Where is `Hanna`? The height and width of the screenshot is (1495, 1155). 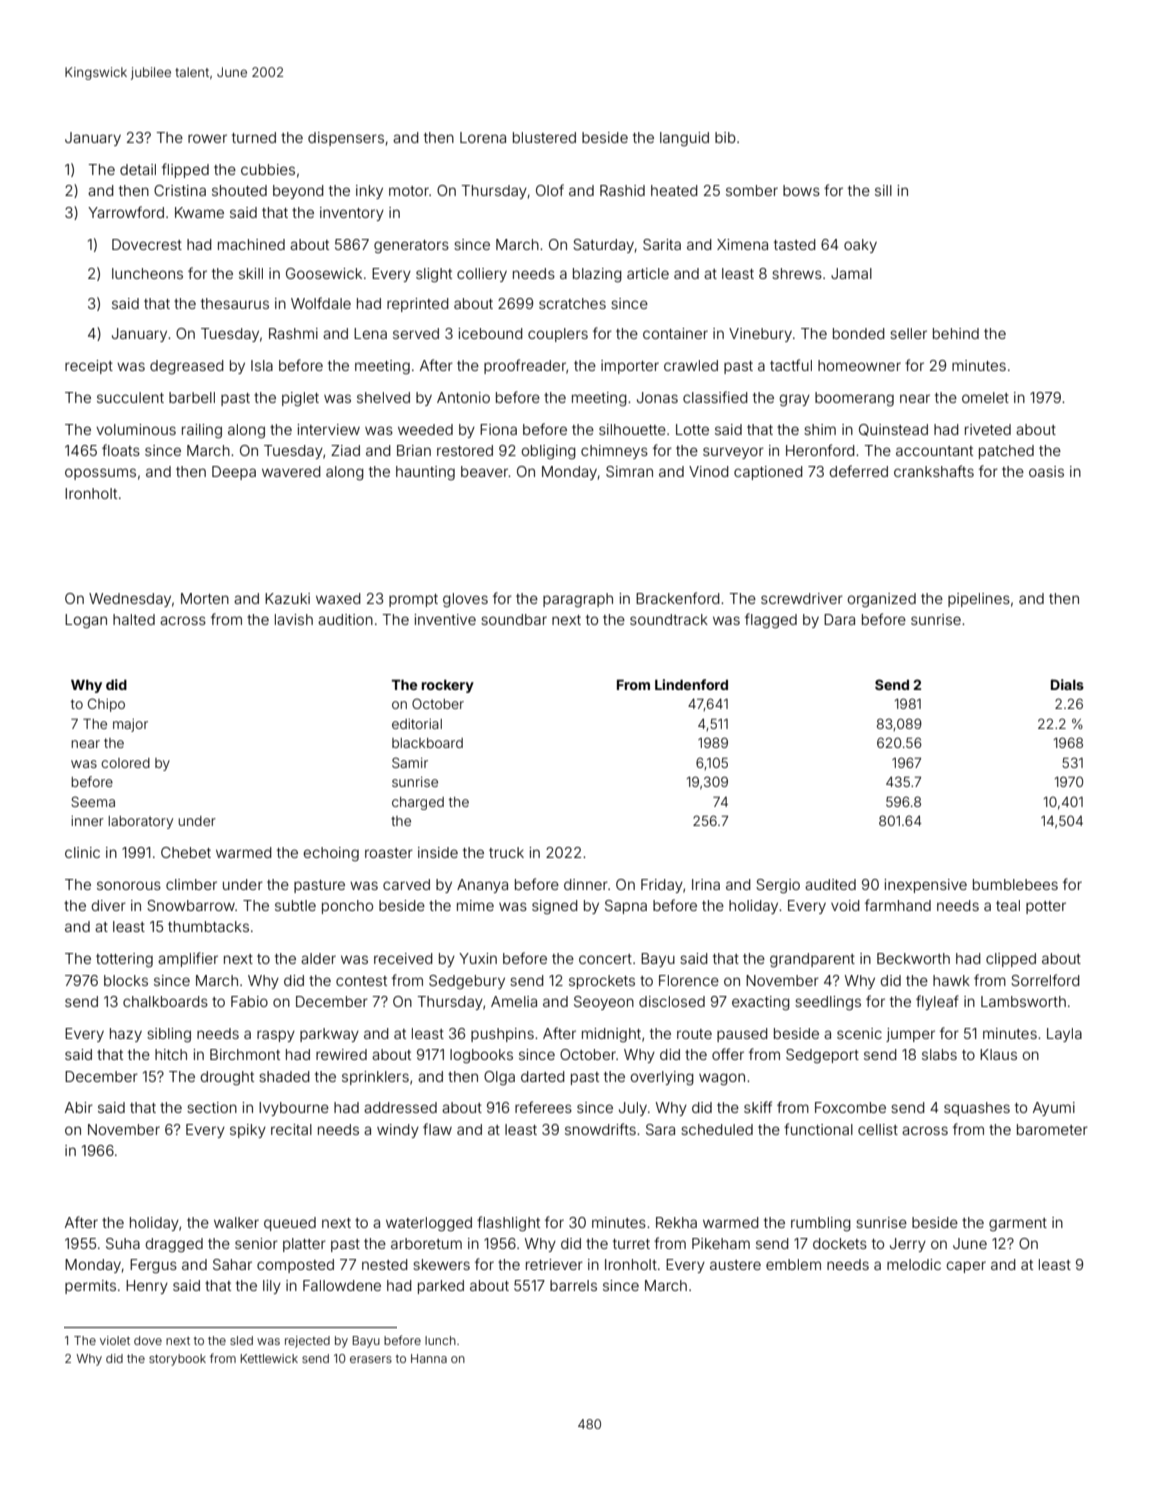
Hanna is located at coordinates (429, 1358).
